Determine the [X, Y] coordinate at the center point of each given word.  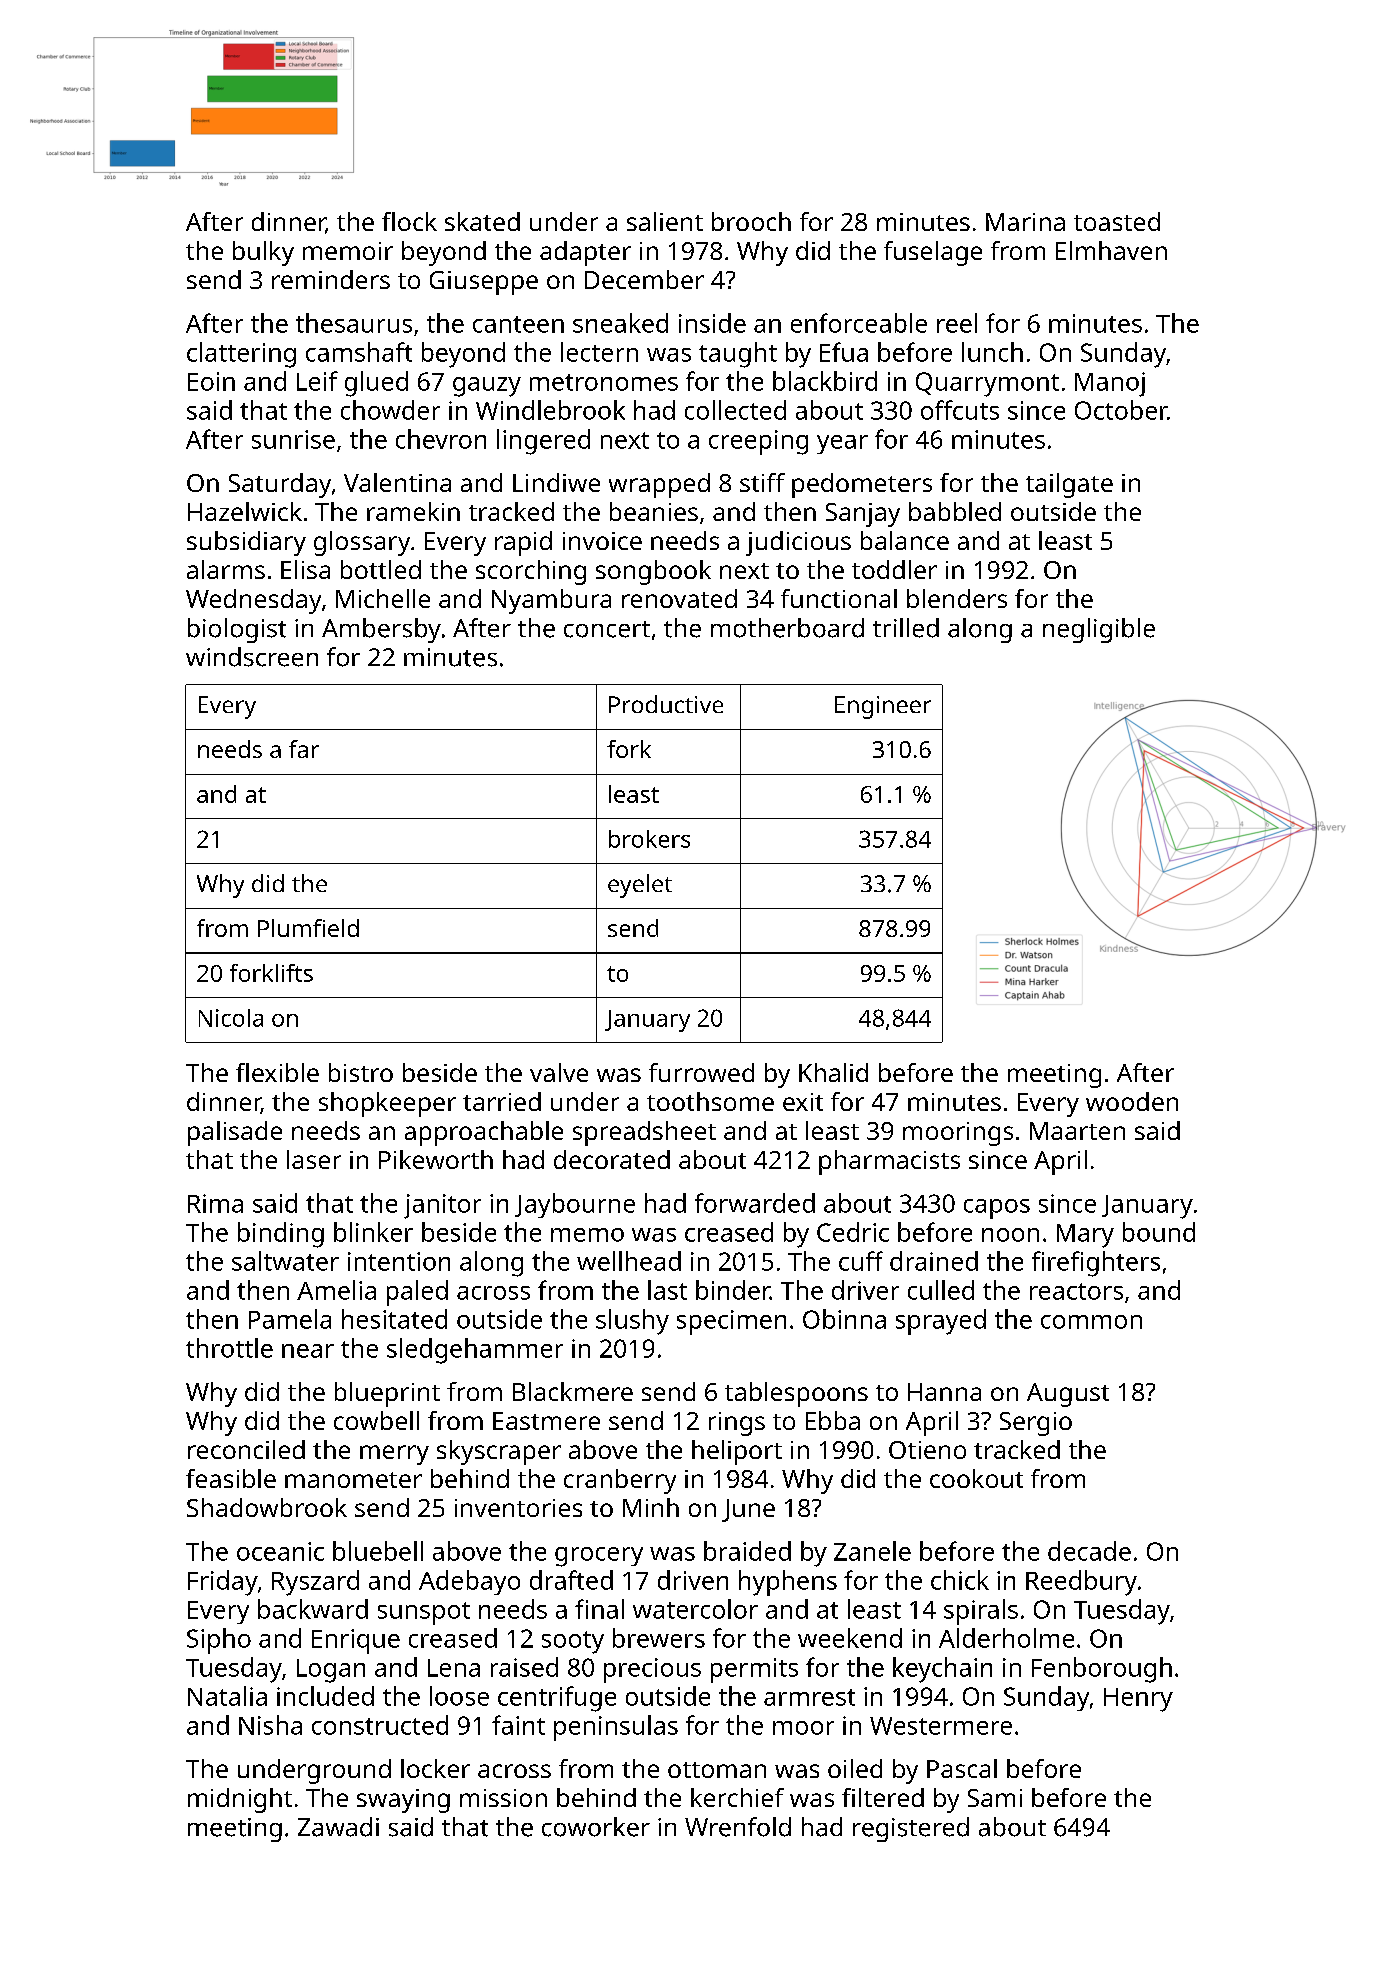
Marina [1025, 222]
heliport [737, 1452]
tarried [502, 1101]
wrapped [659, 485]
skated [482, 221]
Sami [995, 1798]
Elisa [305, 569]
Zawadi [338, 1827]
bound [1159, 1232]
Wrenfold [738, 1827]
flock [409, 221]
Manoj [1110, 384]
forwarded [755, 1203]
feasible [231, 1478]
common [1091, 1322]
